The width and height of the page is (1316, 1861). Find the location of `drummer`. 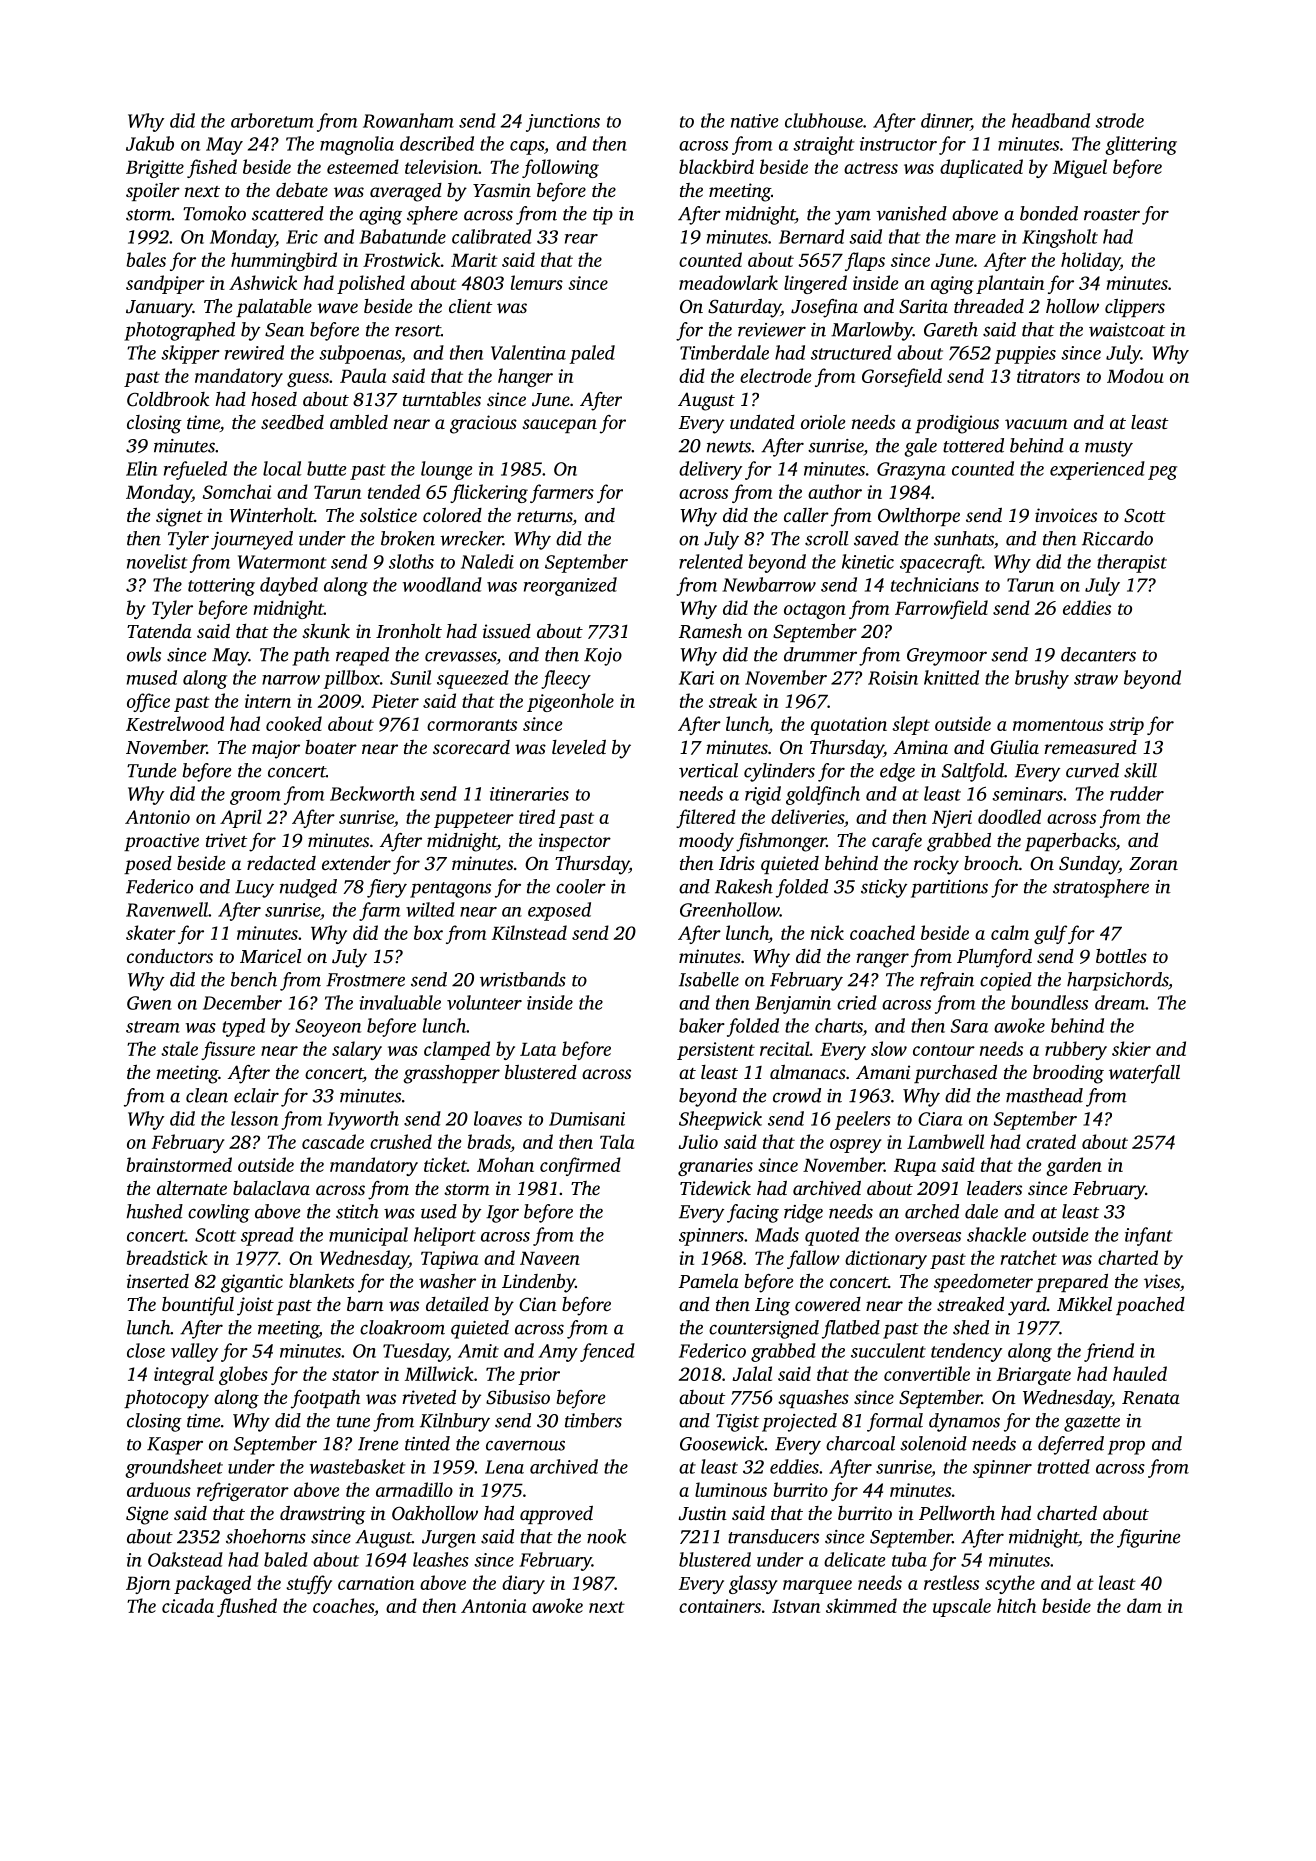

drummer is located at coordinates (820, 654).
